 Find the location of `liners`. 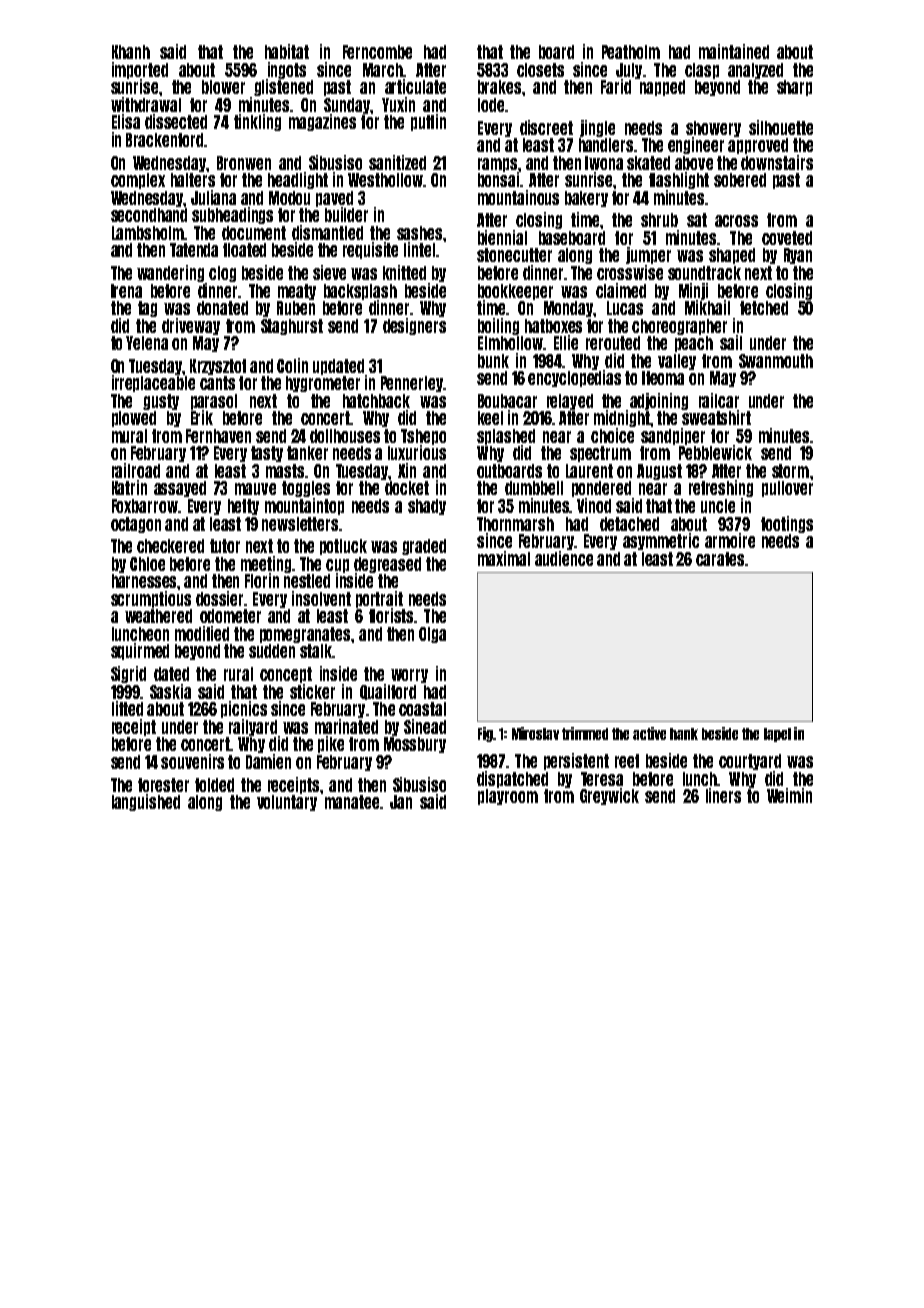

liners is located at coordinates (723, 795).
